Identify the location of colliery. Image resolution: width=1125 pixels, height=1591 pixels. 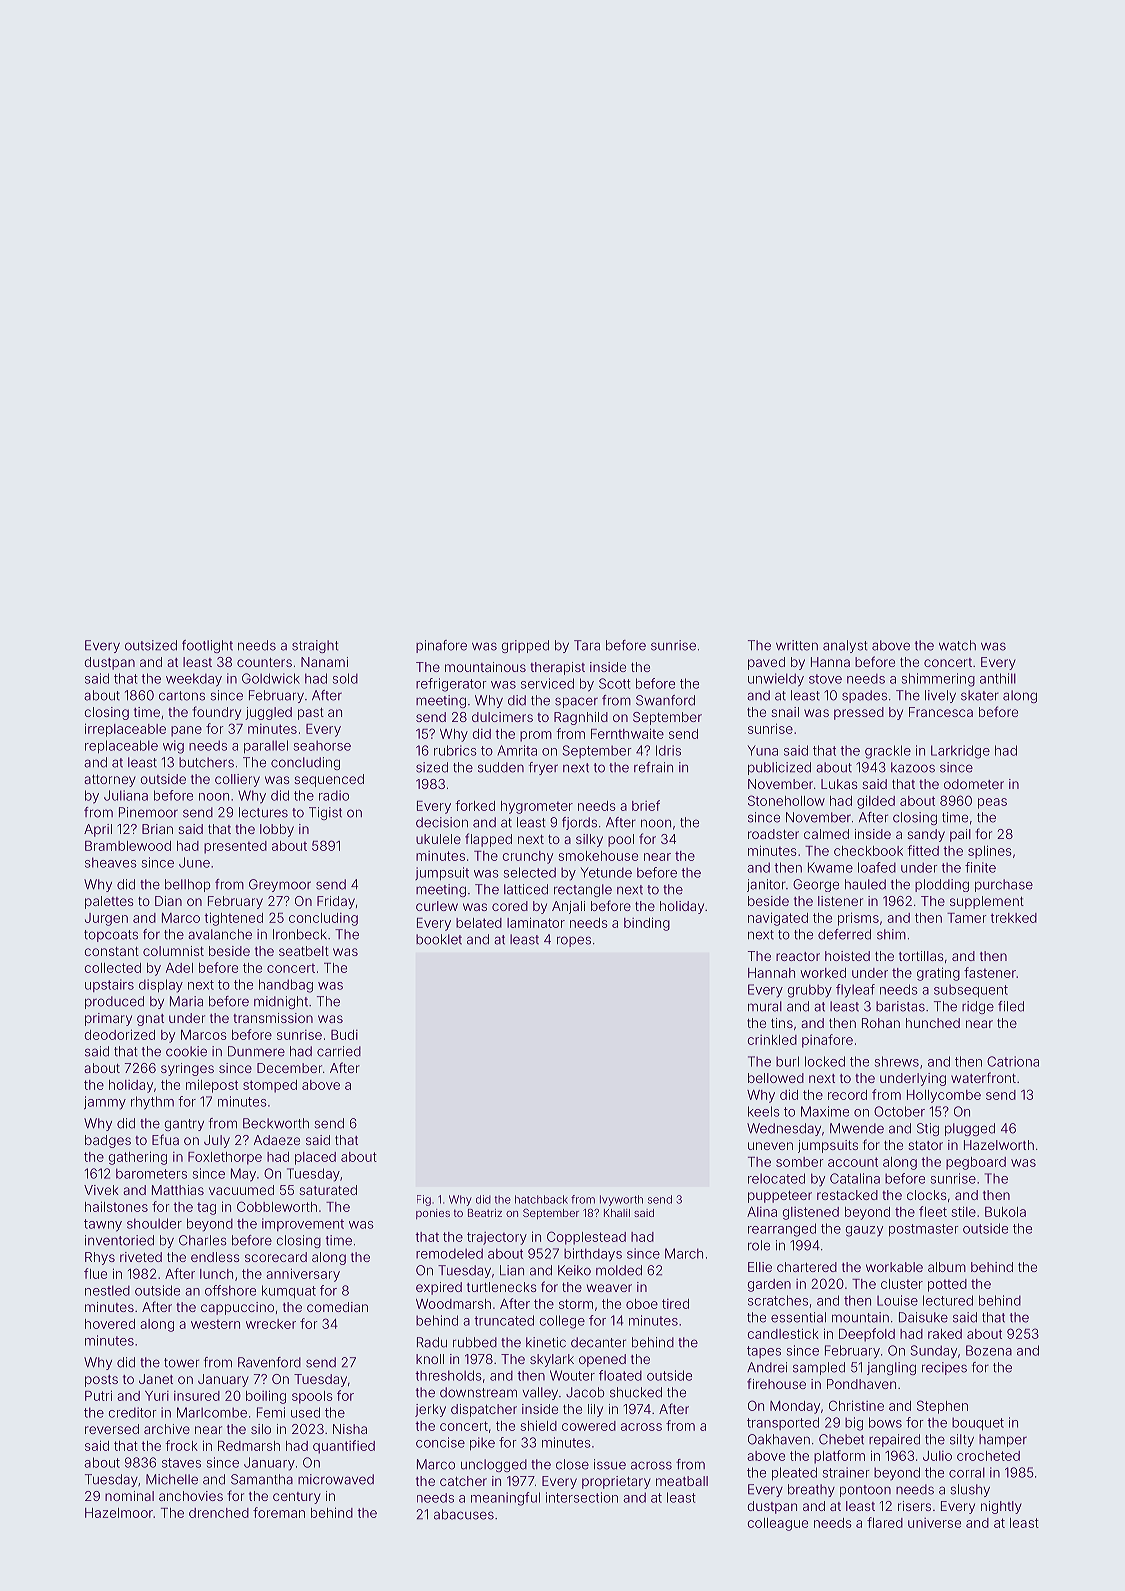
(237, 780).
